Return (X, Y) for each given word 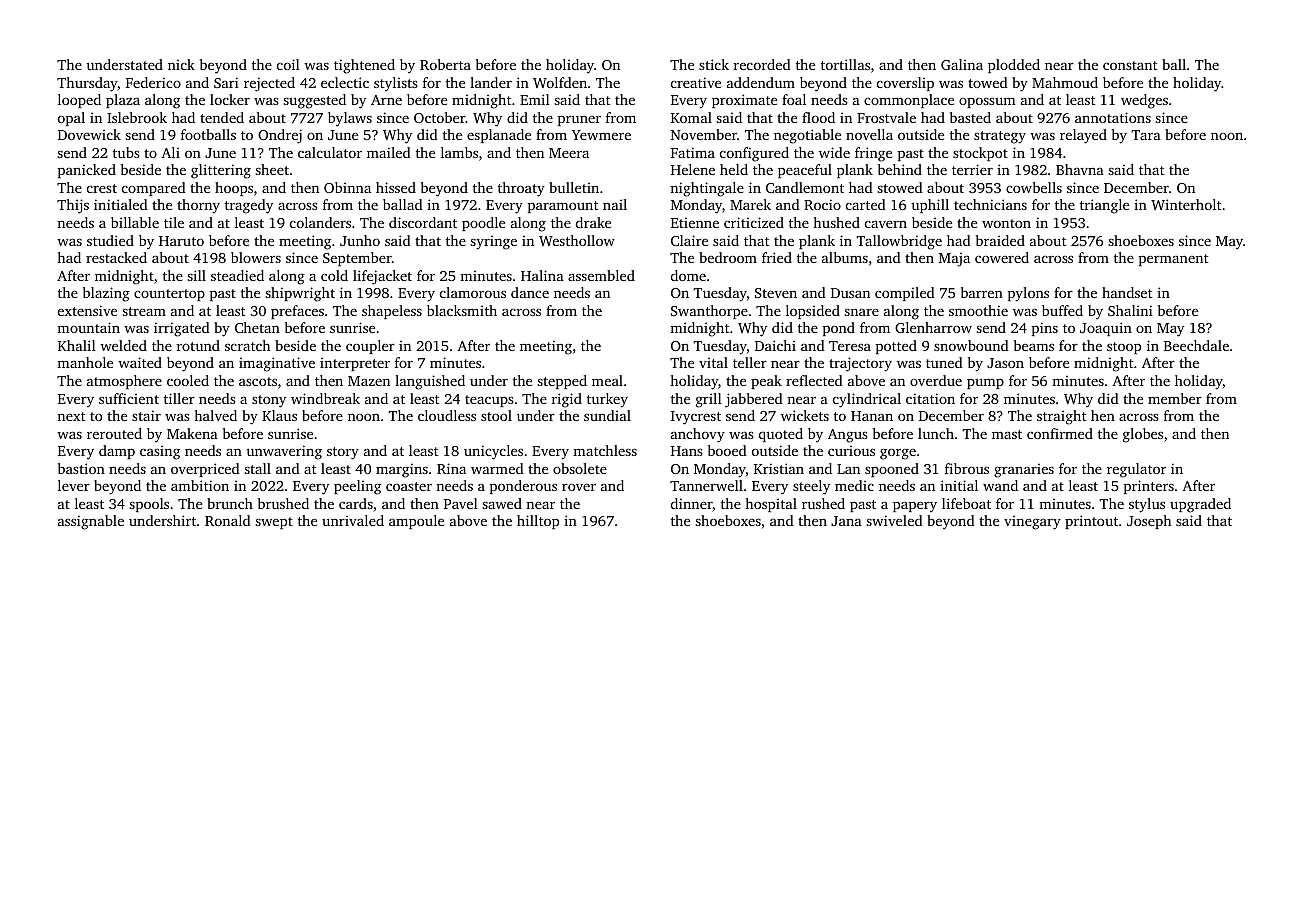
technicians (990, 204)
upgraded (1200, 505)
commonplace (909, 101)
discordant (423, 222)
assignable (91, 522)
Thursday (87, 84)
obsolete (580, 468)
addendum (761, 82)
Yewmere (601, 135)
